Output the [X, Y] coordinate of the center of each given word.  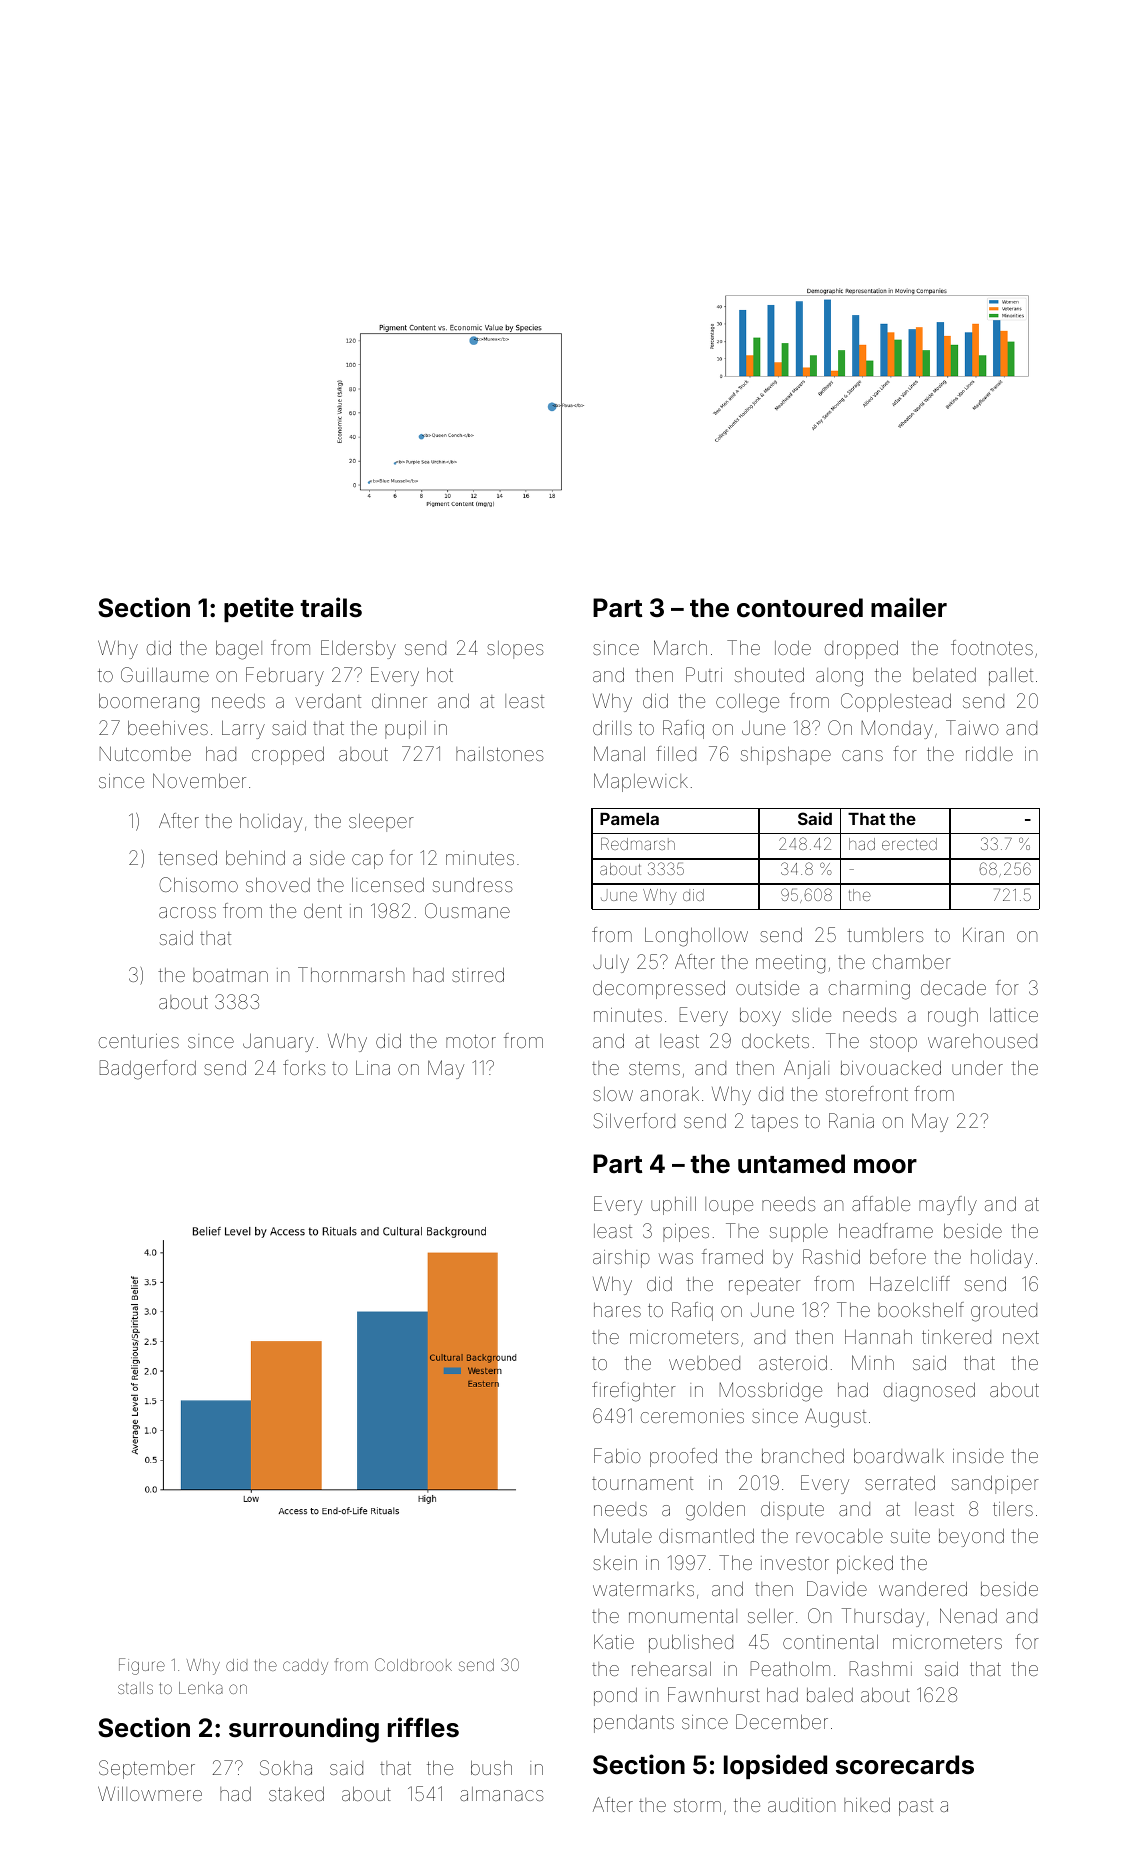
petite [259, 609]
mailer [909, 607]
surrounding [304, 1730]
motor [471, 1041]
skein [615, 1563]
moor [885, 1166]
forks [304, 1067]
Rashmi [881, 1668]
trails [331, 607]
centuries [139, 1041]
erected [909, 844]
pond [615, 1697]
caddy [305, 1667]
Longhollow [696, 937]
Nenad [968, 1615]
